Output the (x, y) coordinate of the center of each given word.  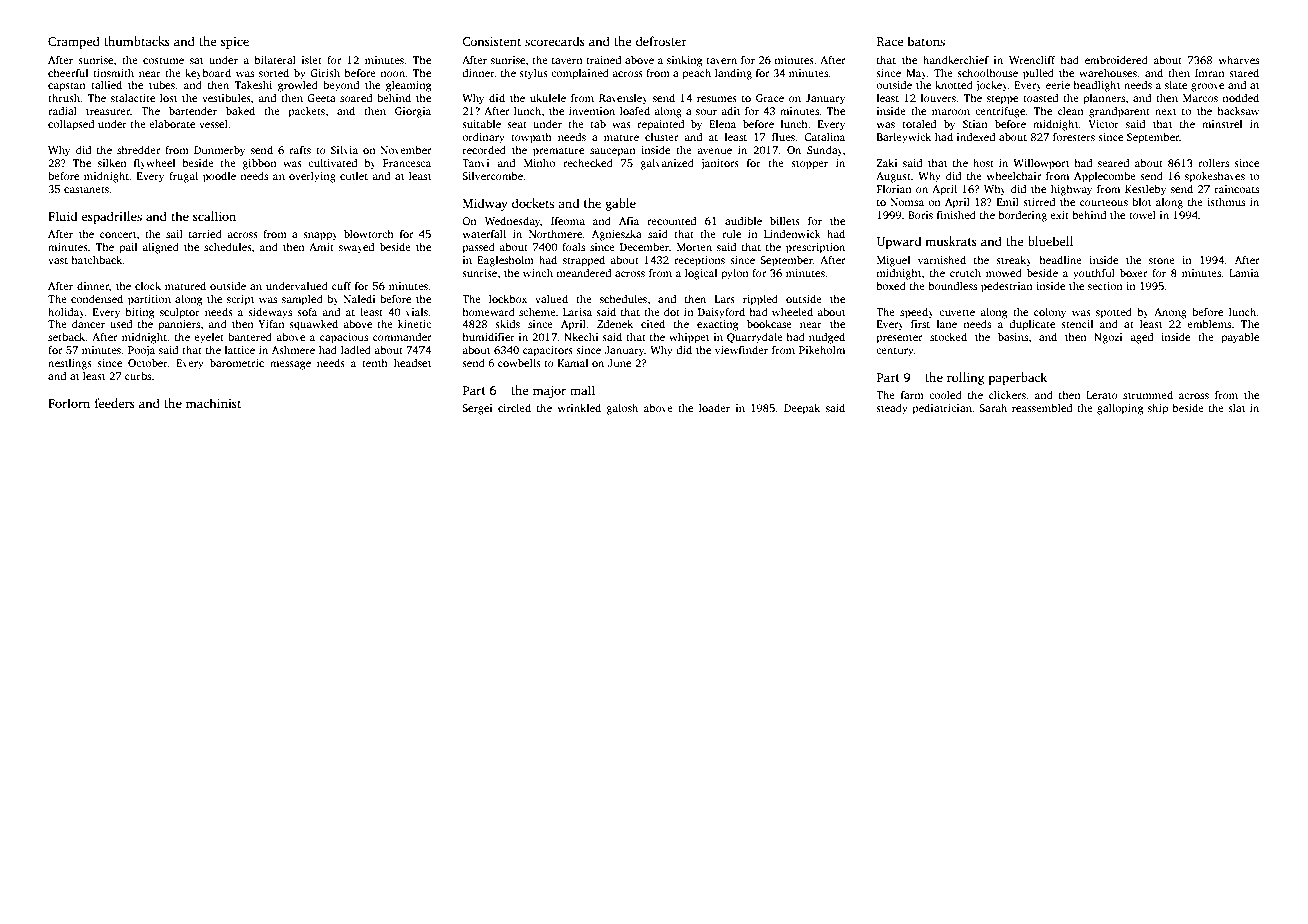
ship (1158, 409)
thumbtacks (137, 41)
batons (926, 41)
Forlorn (69, 403)
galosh (622, 409)
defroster (661, 41)
